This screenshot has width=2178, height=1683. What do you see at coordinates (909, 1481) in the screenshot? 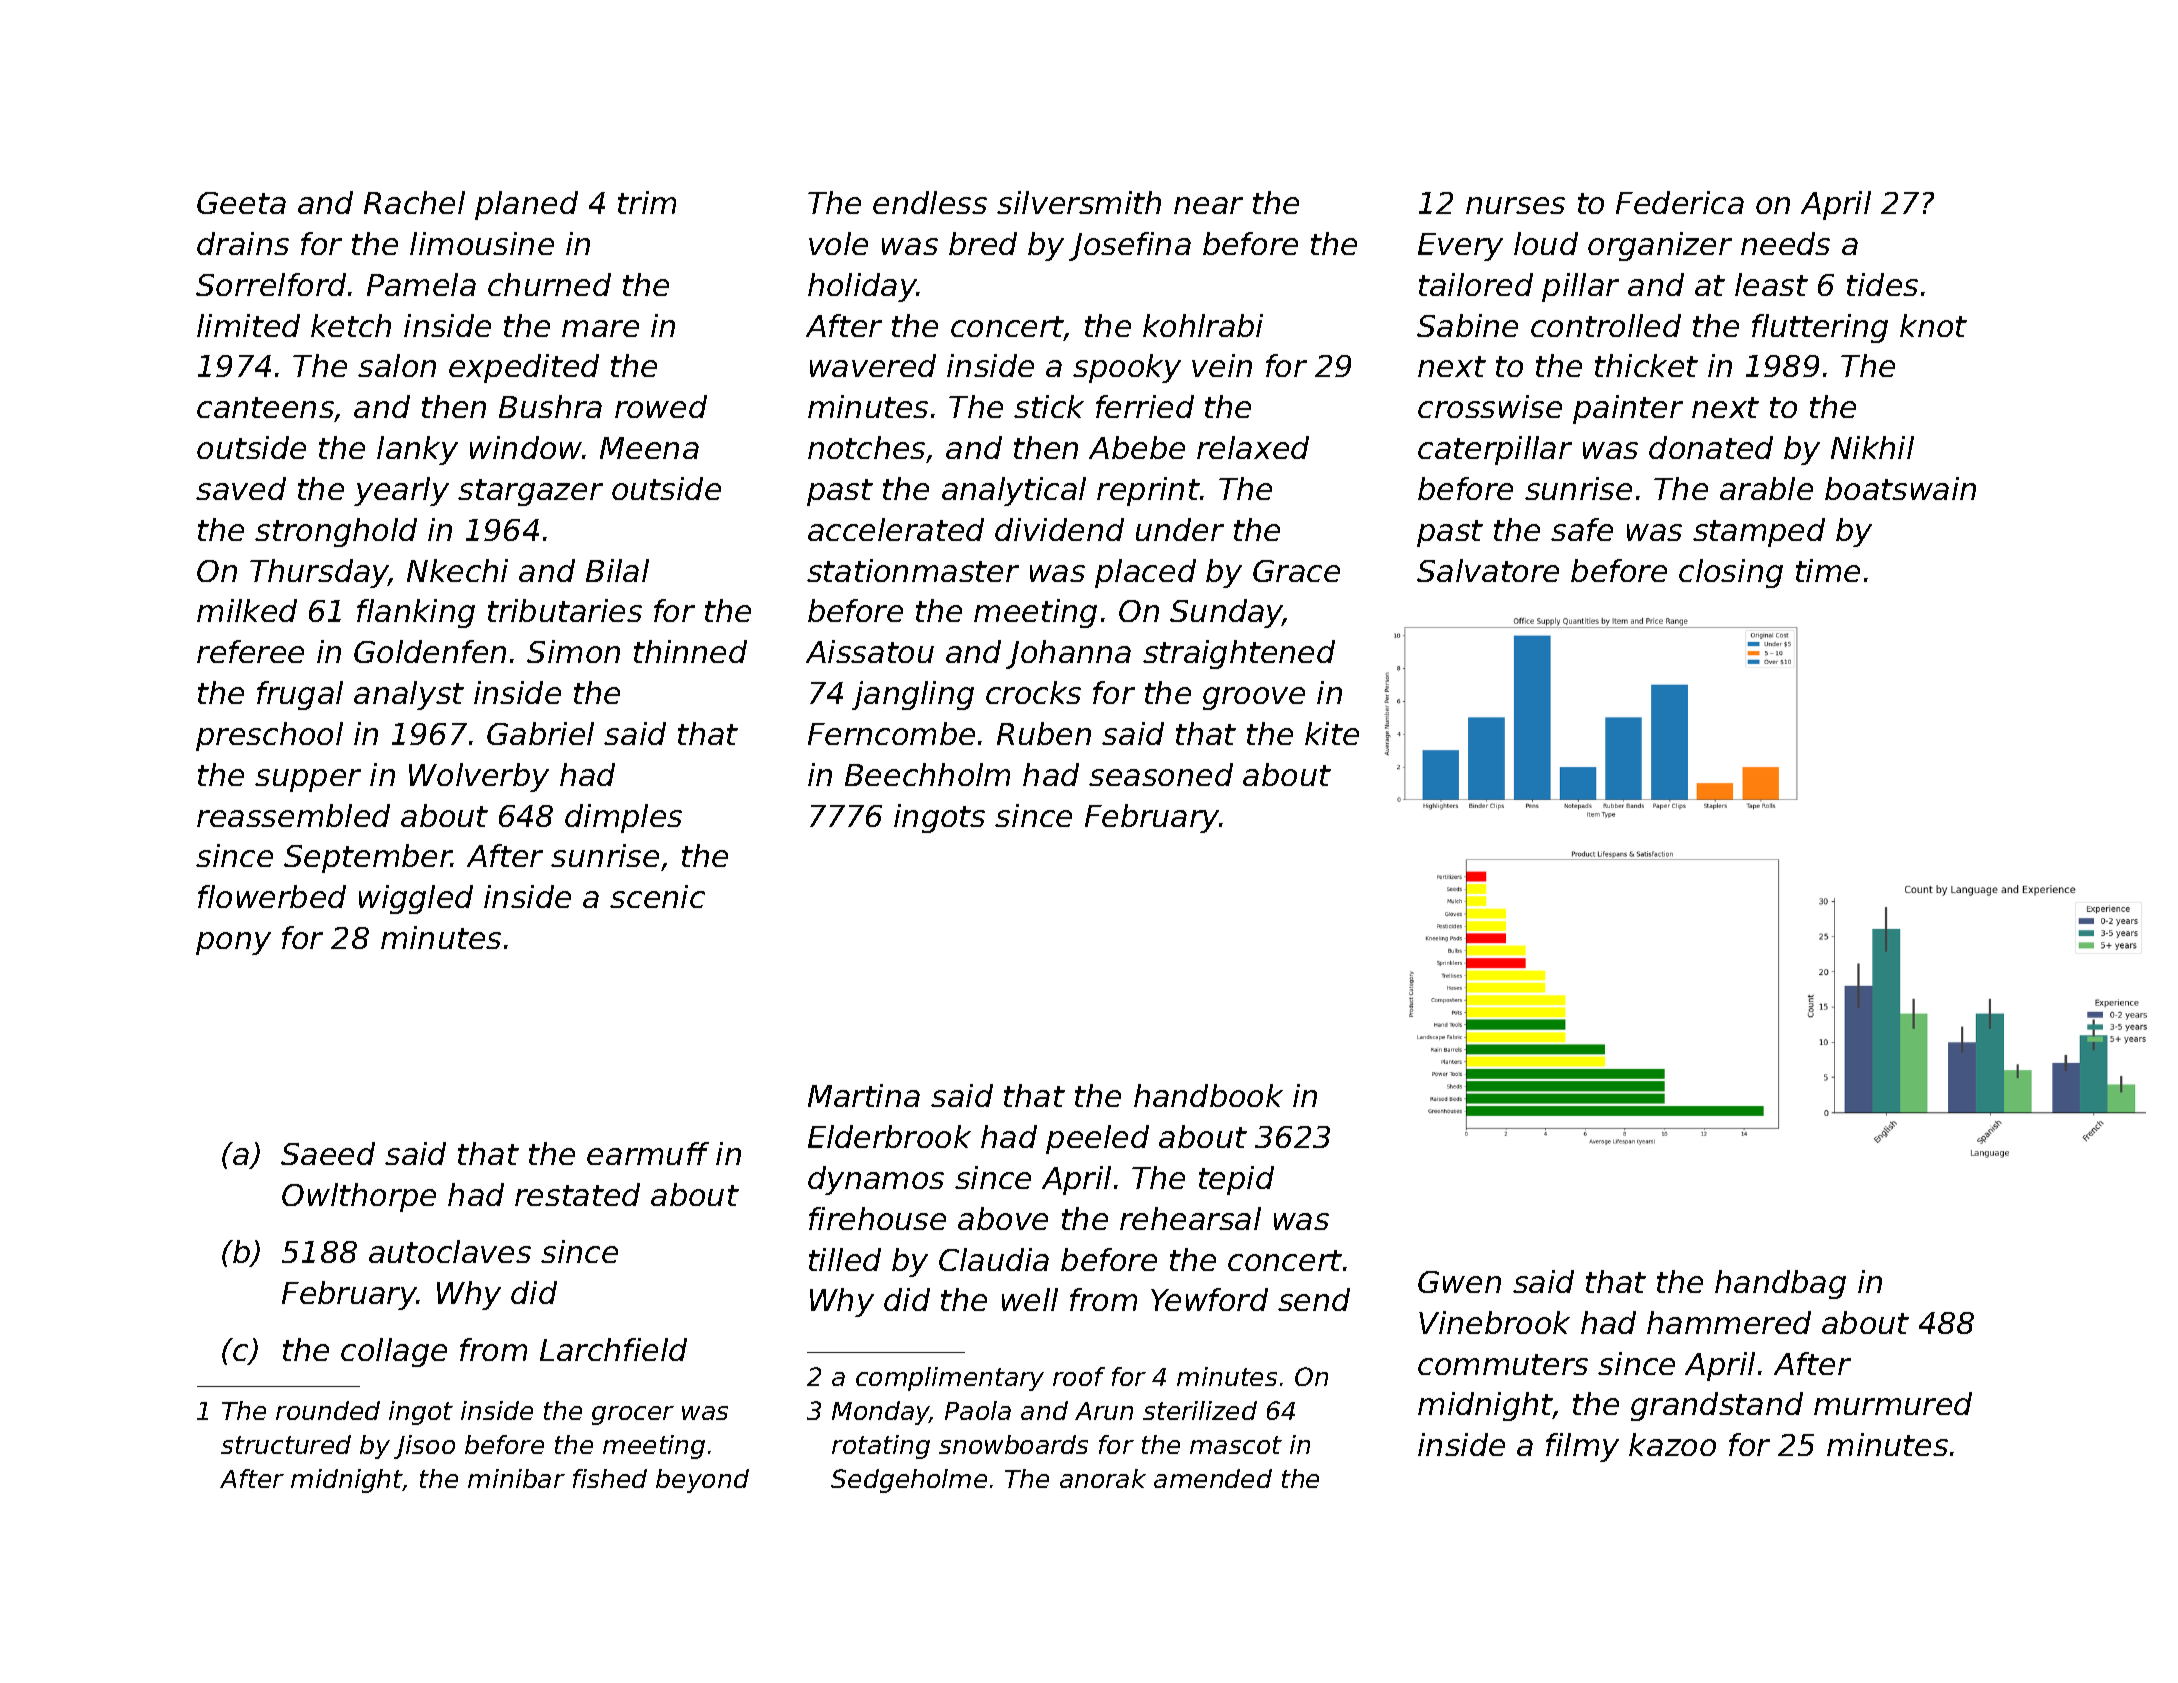
I see `Sedgeholme` at bounding box center [909, 1481].
